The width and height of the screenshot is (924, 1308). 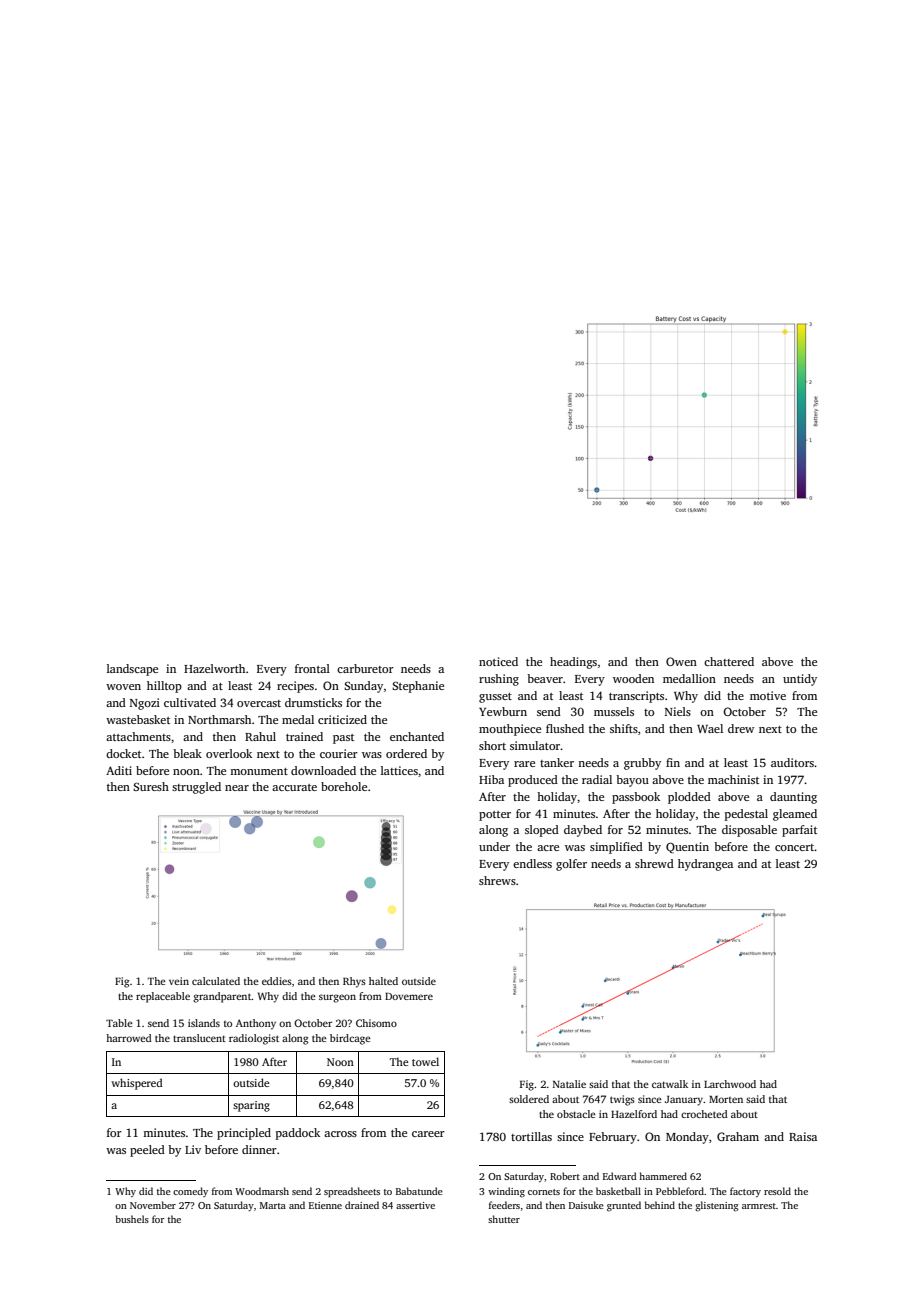 I want to click on potter, so click(x=495, y=816).
